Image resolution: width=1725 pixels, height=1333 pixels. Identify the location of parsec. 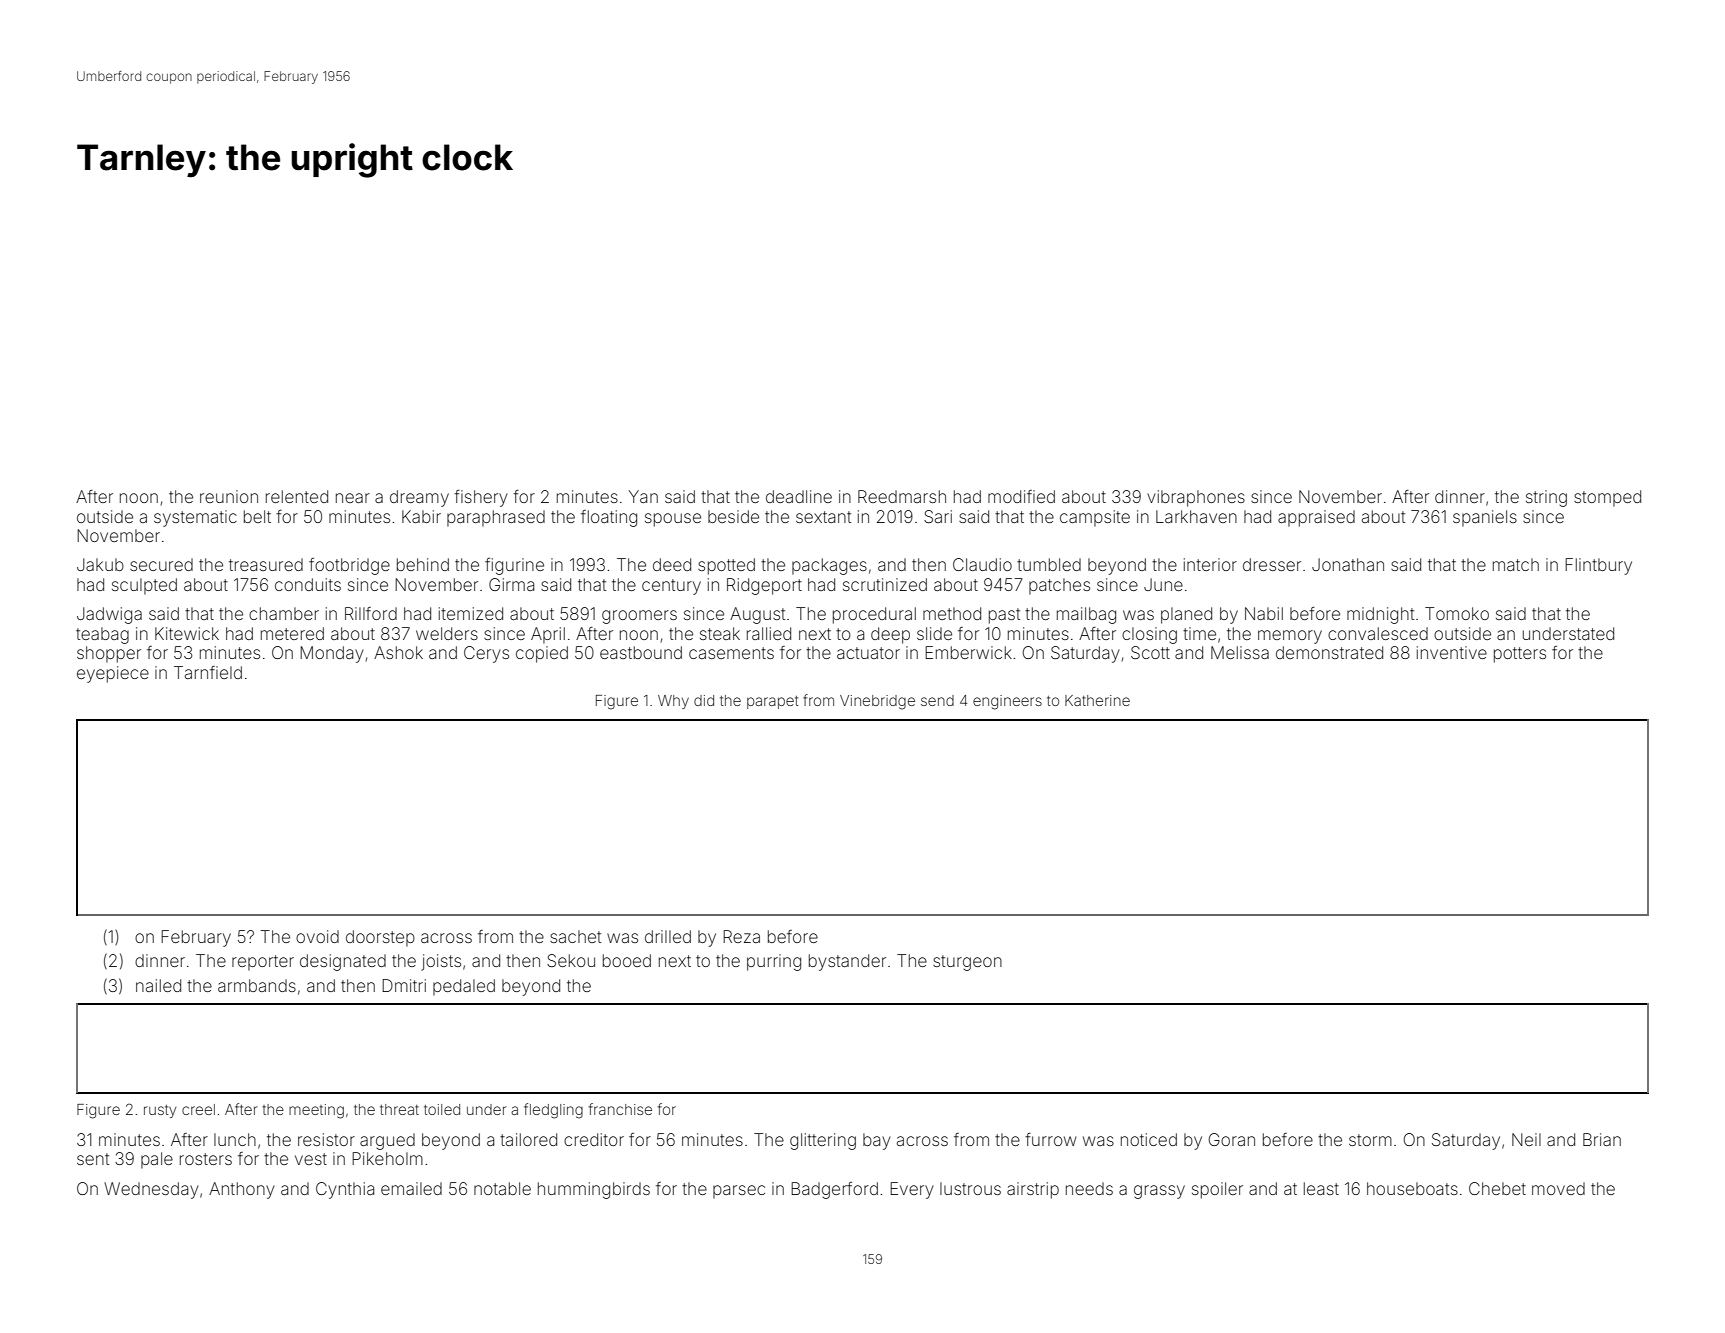
(739, 1192).
